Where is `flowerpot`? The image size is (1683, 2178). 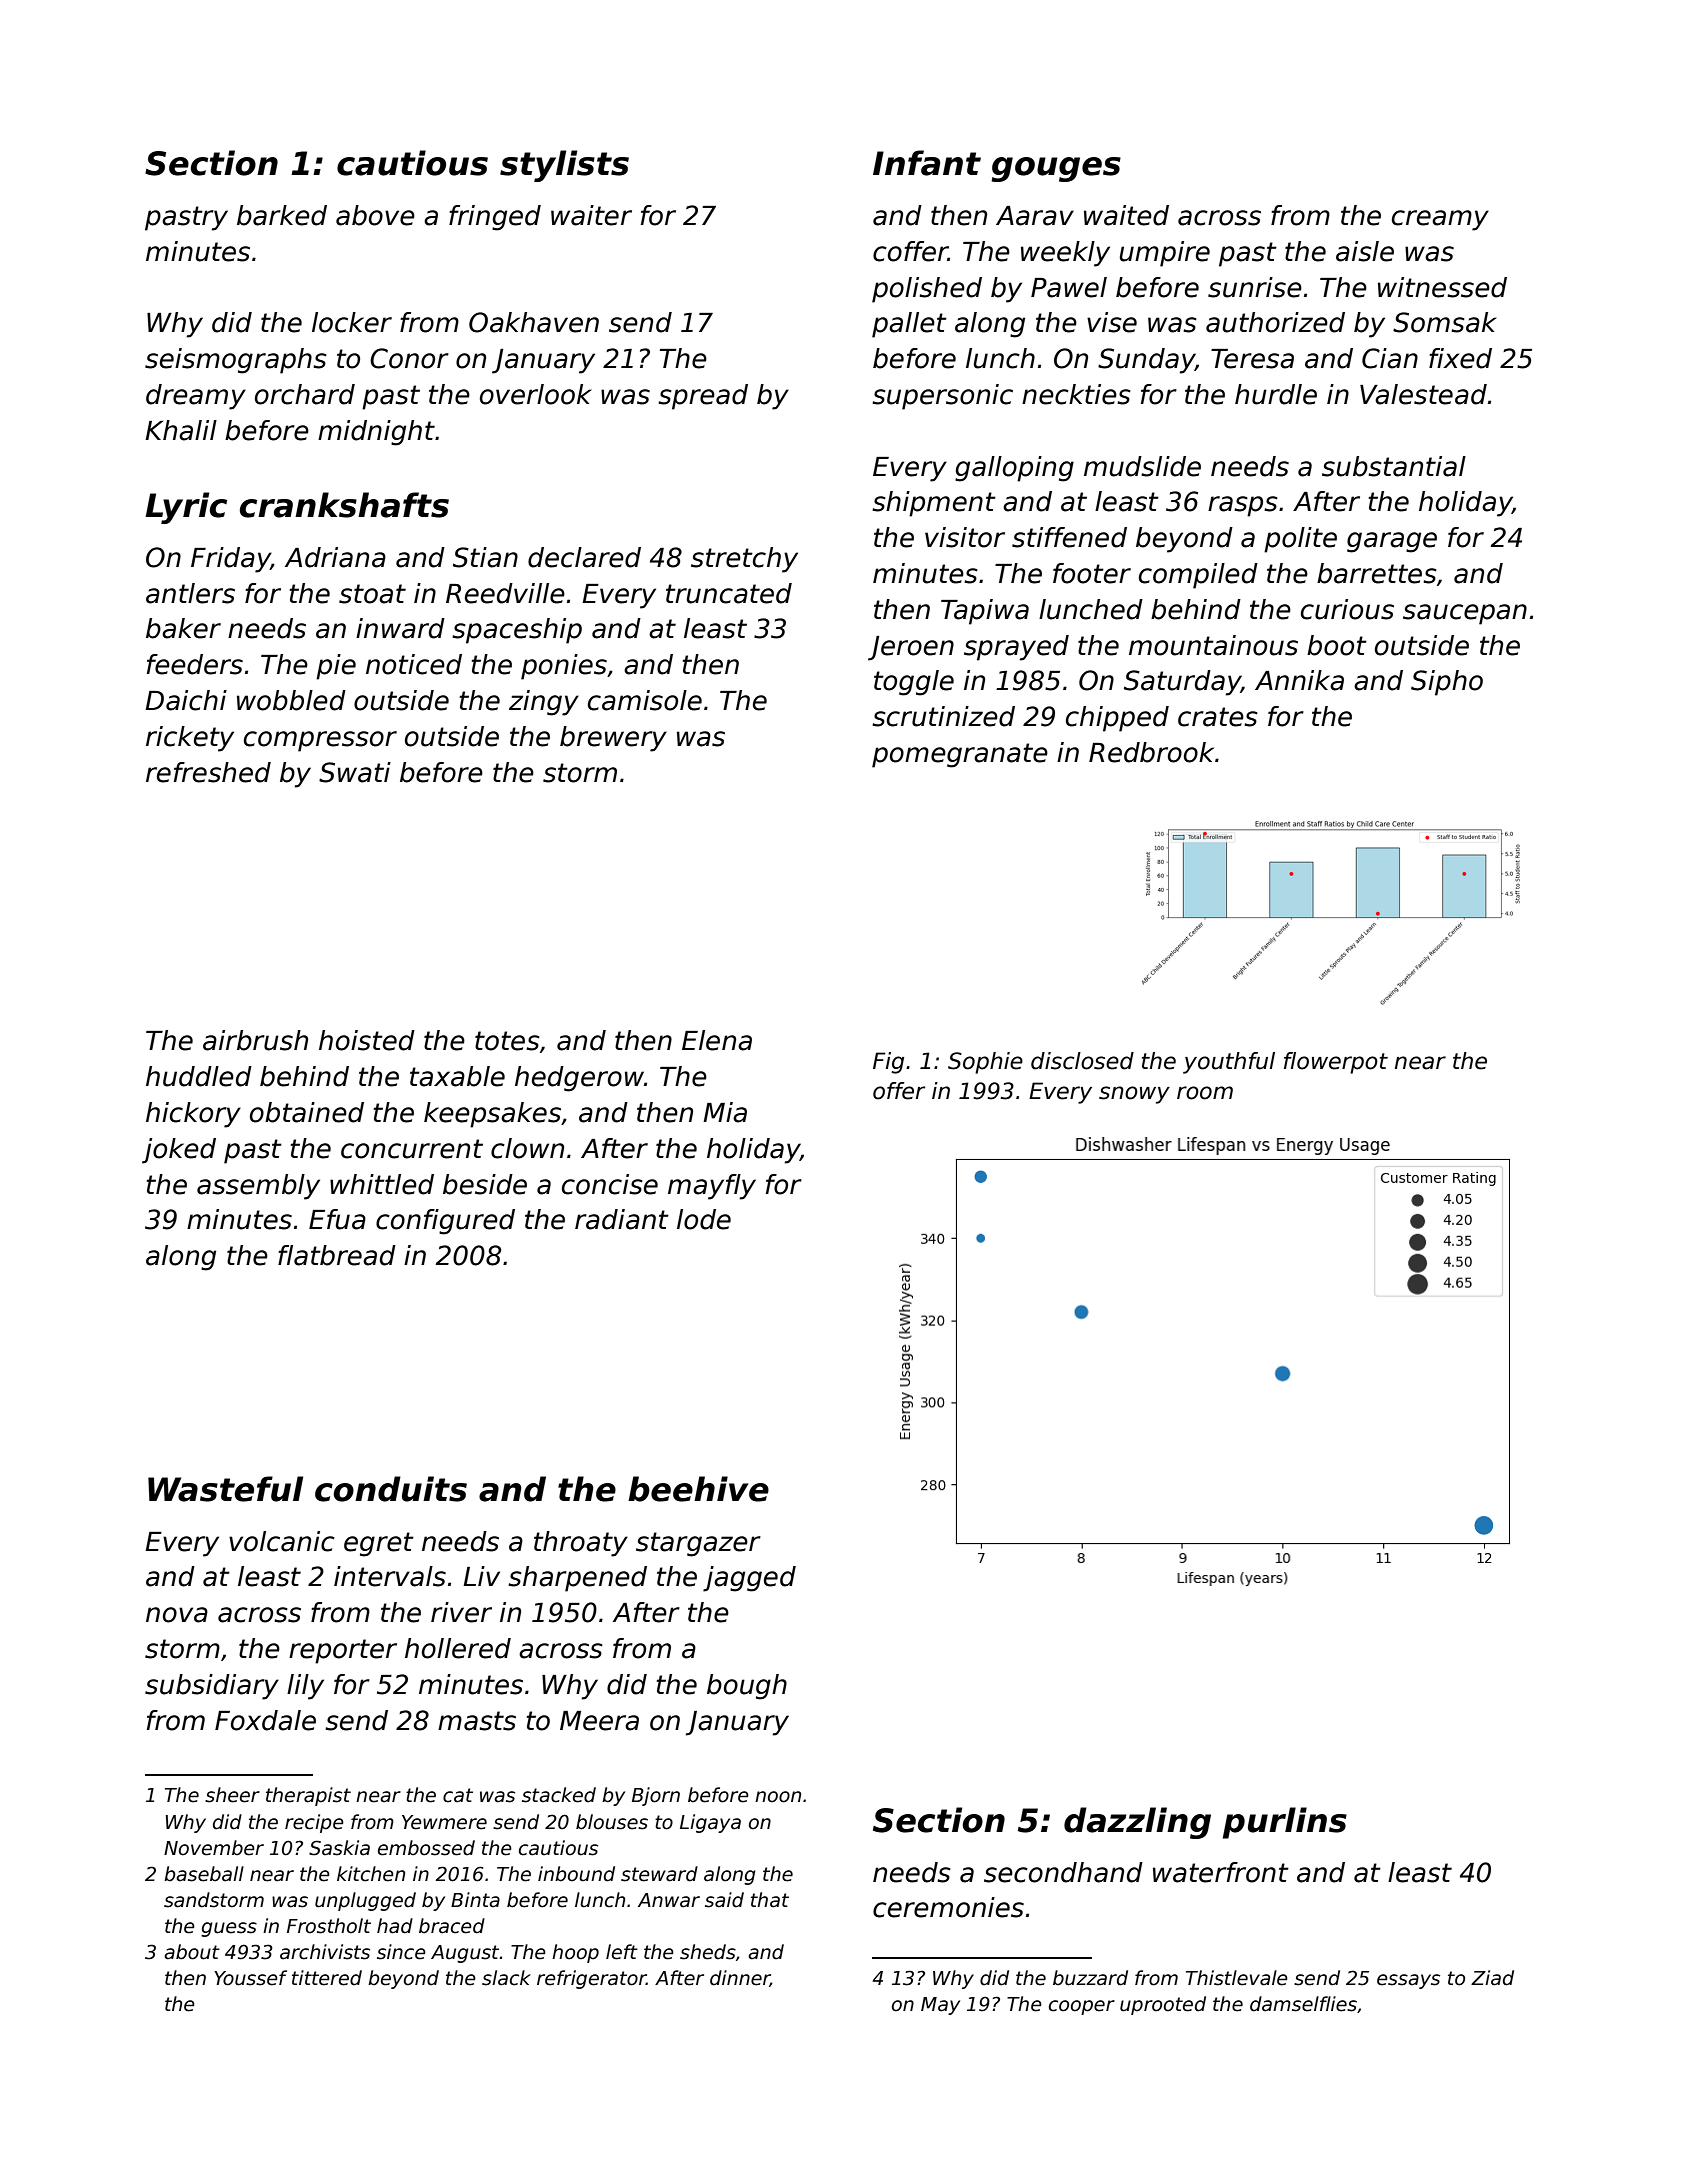
flowerpot is located at coordinates (1336, 1063).
